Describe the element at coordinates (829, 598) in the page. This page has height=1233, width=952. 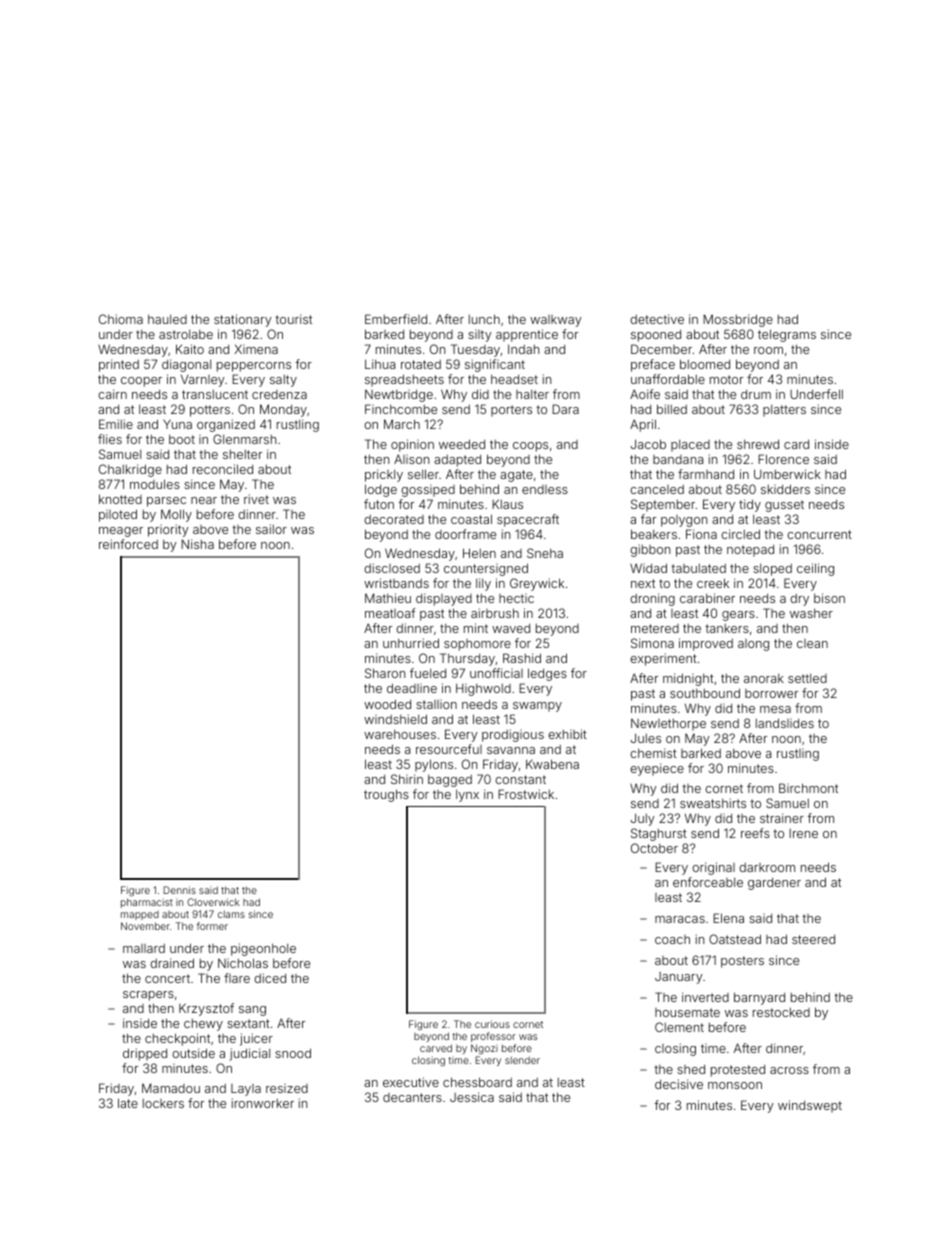
I see `bison` at that location.
